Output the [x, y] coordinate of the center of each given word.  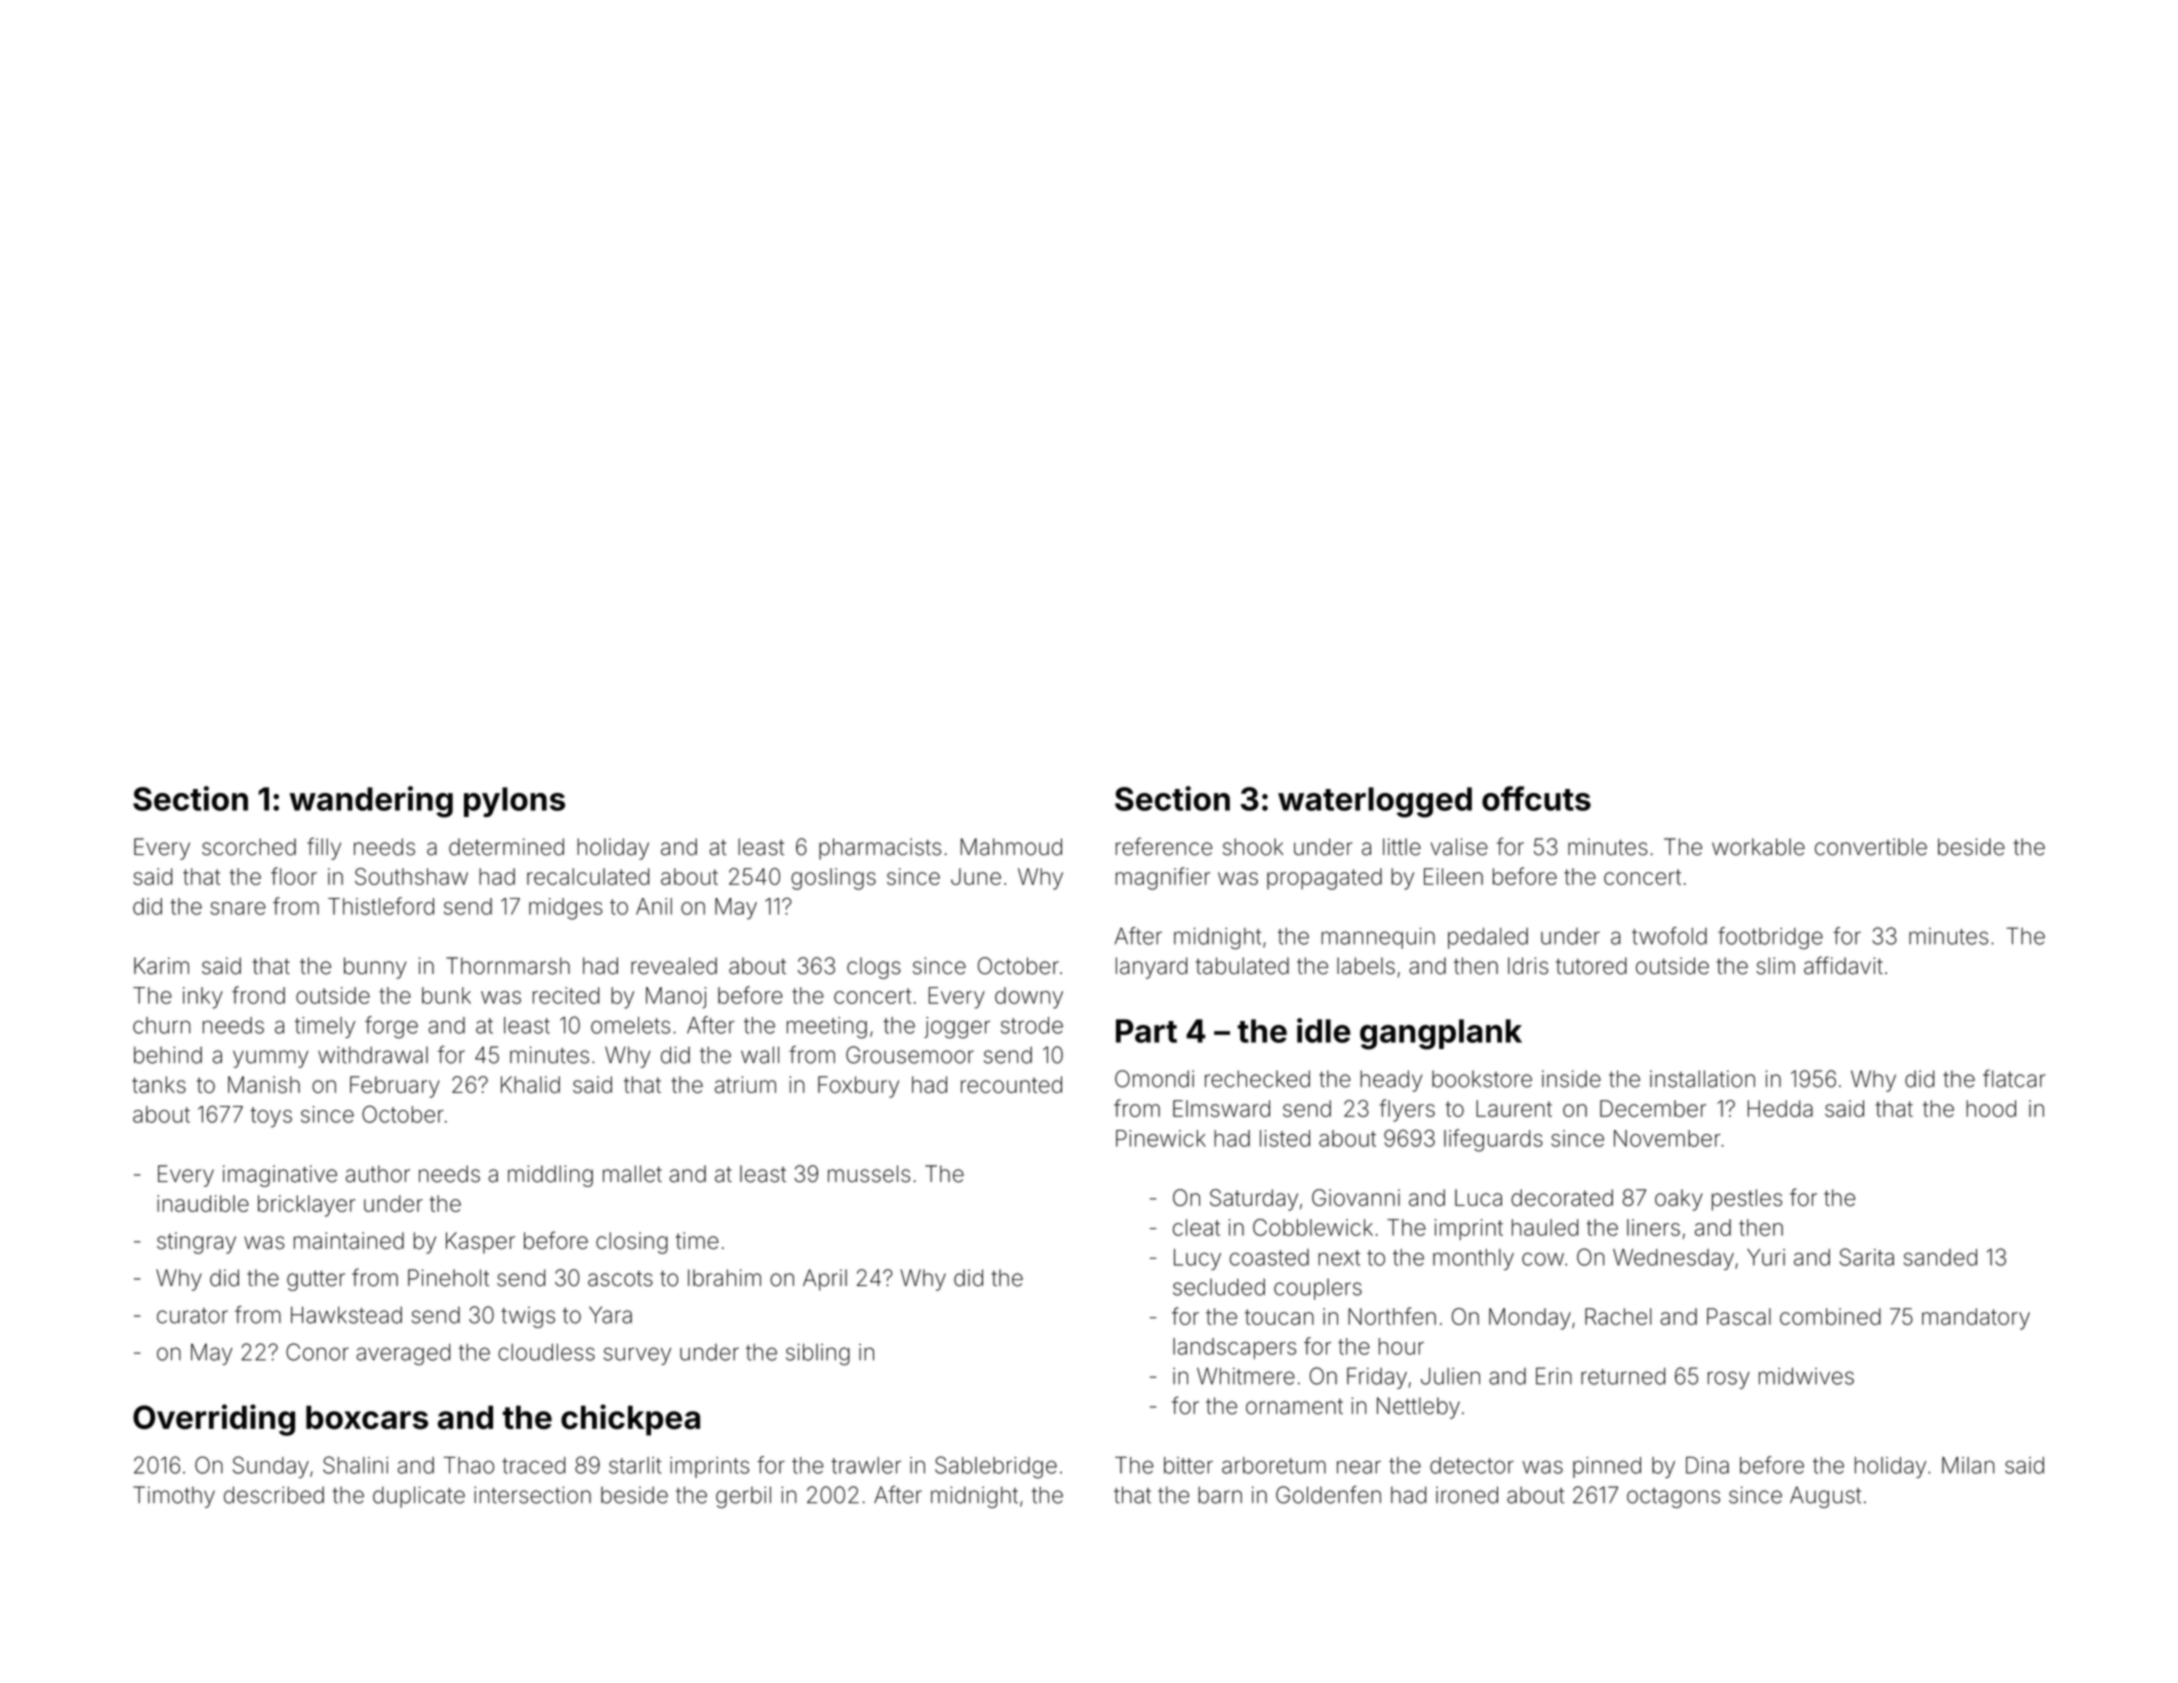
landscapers [1234, 1348]
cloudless [546, 1352]
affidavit [1843, 965]
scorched [249, 847]
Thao [469, 1465]
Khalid [530, 1084]
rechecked [1257, 1079]
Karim [161, 966]
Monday [1530, 1319]
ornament [1294, 1407]
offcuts [1536, 798]
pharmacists [880, 849]
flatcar [2014, 1078]
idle [1324, 1030]
